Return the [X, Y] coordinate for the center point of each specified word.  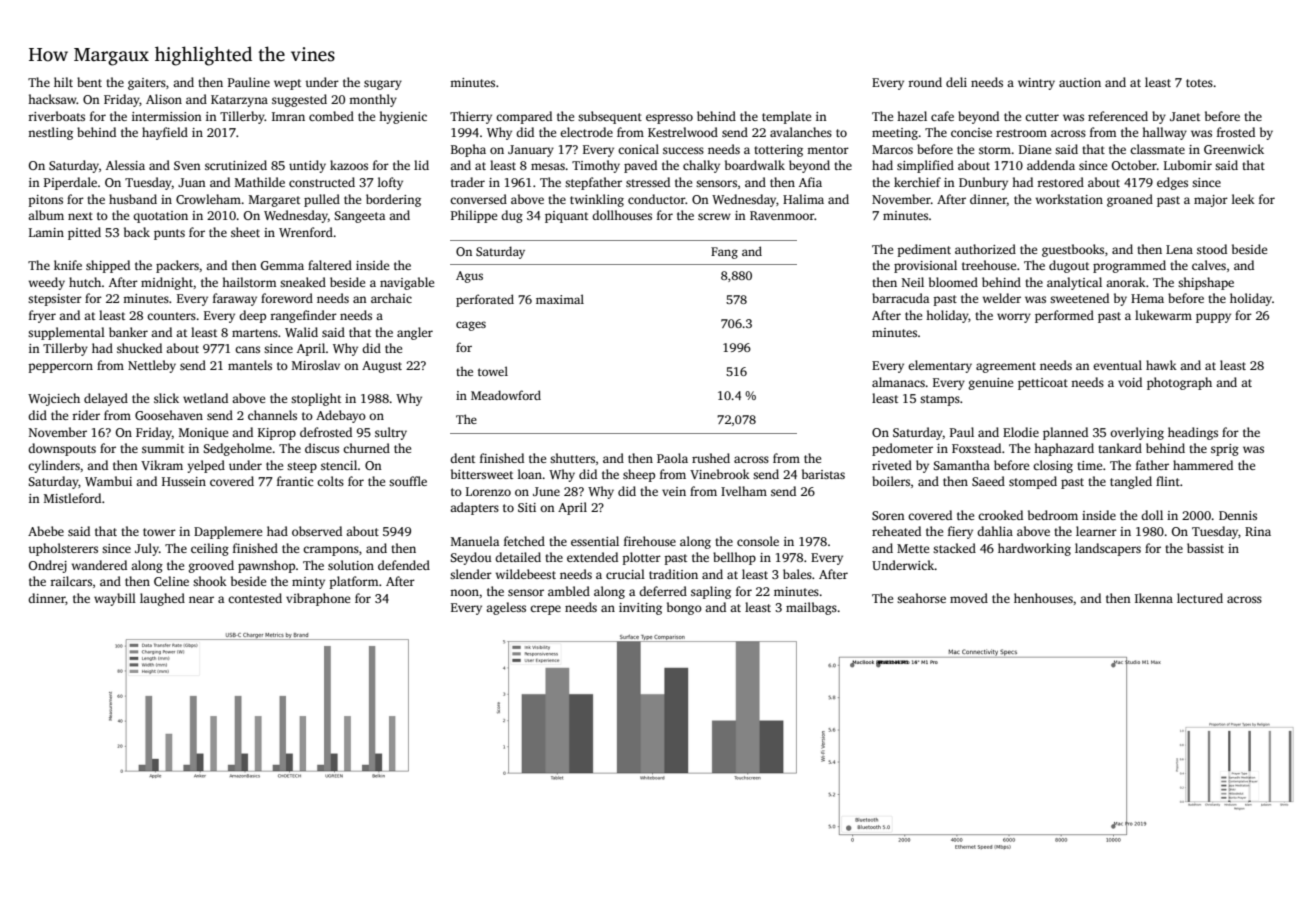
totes [1199, 83]
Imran [288, 116]
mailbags [811, 608]
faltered [330, 265]
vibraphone [318, 599]
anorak [1126, 282]
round [925, 82]
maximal [560, 299]
